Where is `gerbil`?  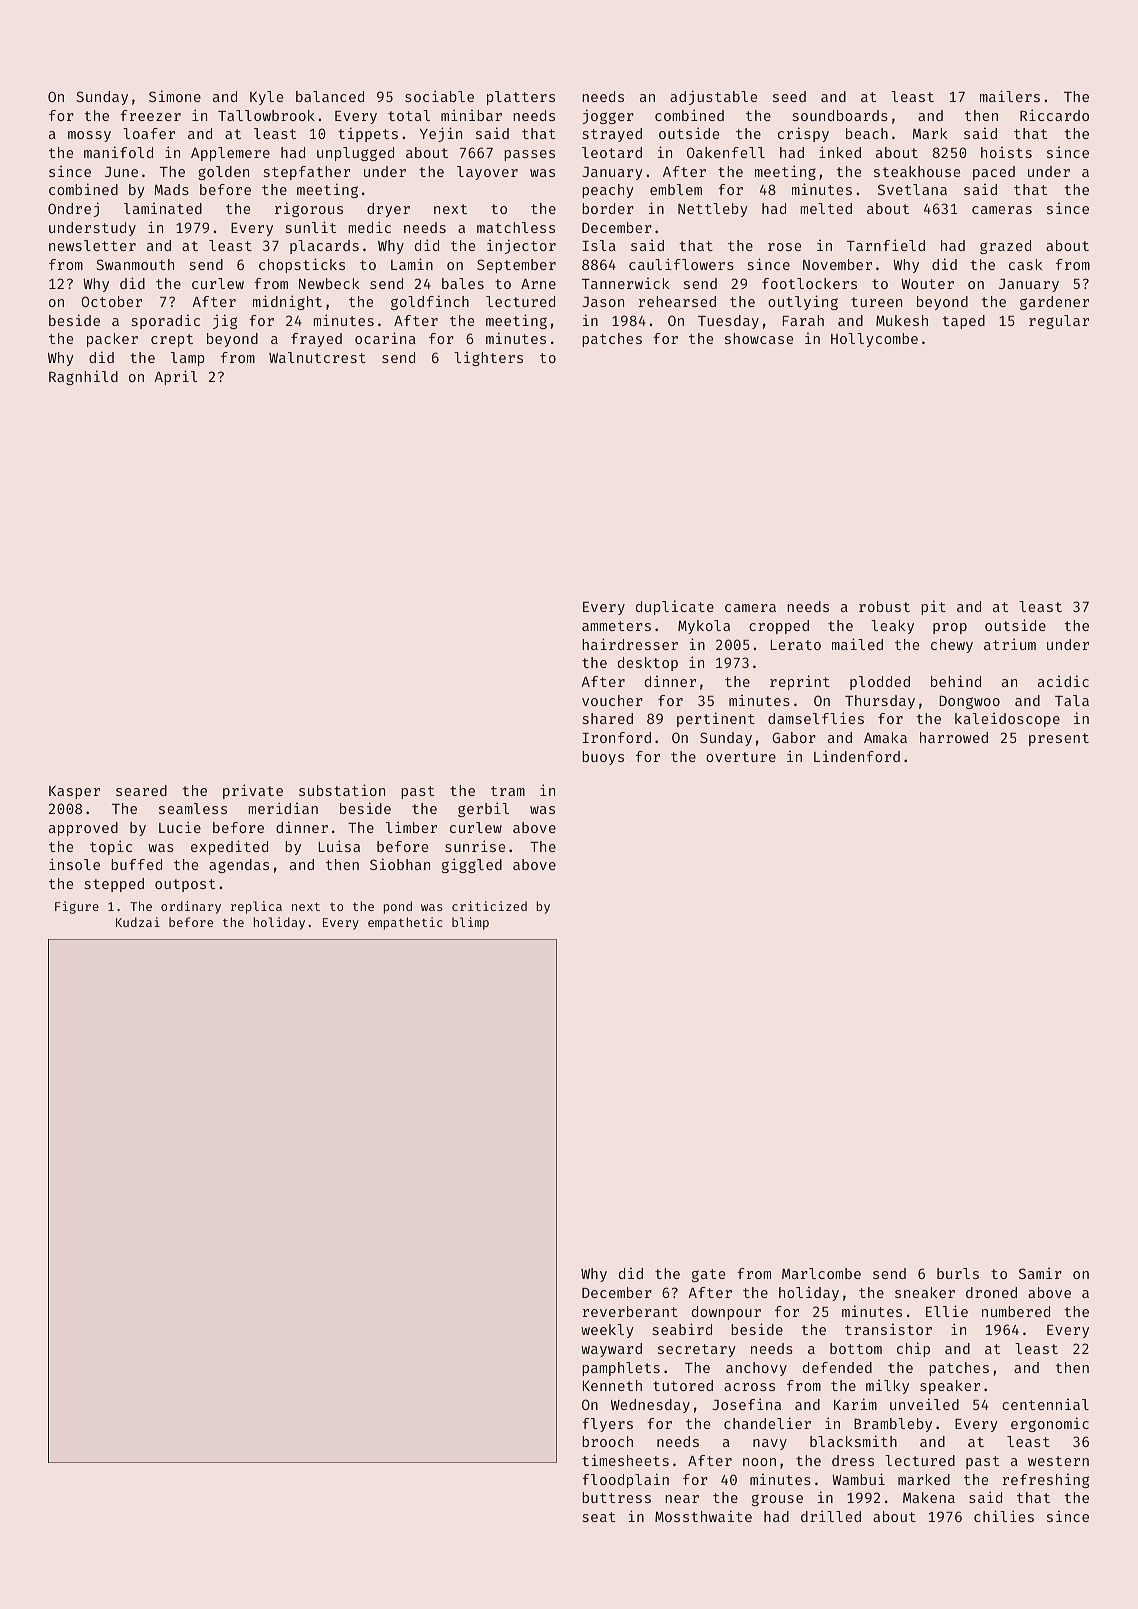
gerbil is located at coordinates (483, 809).
